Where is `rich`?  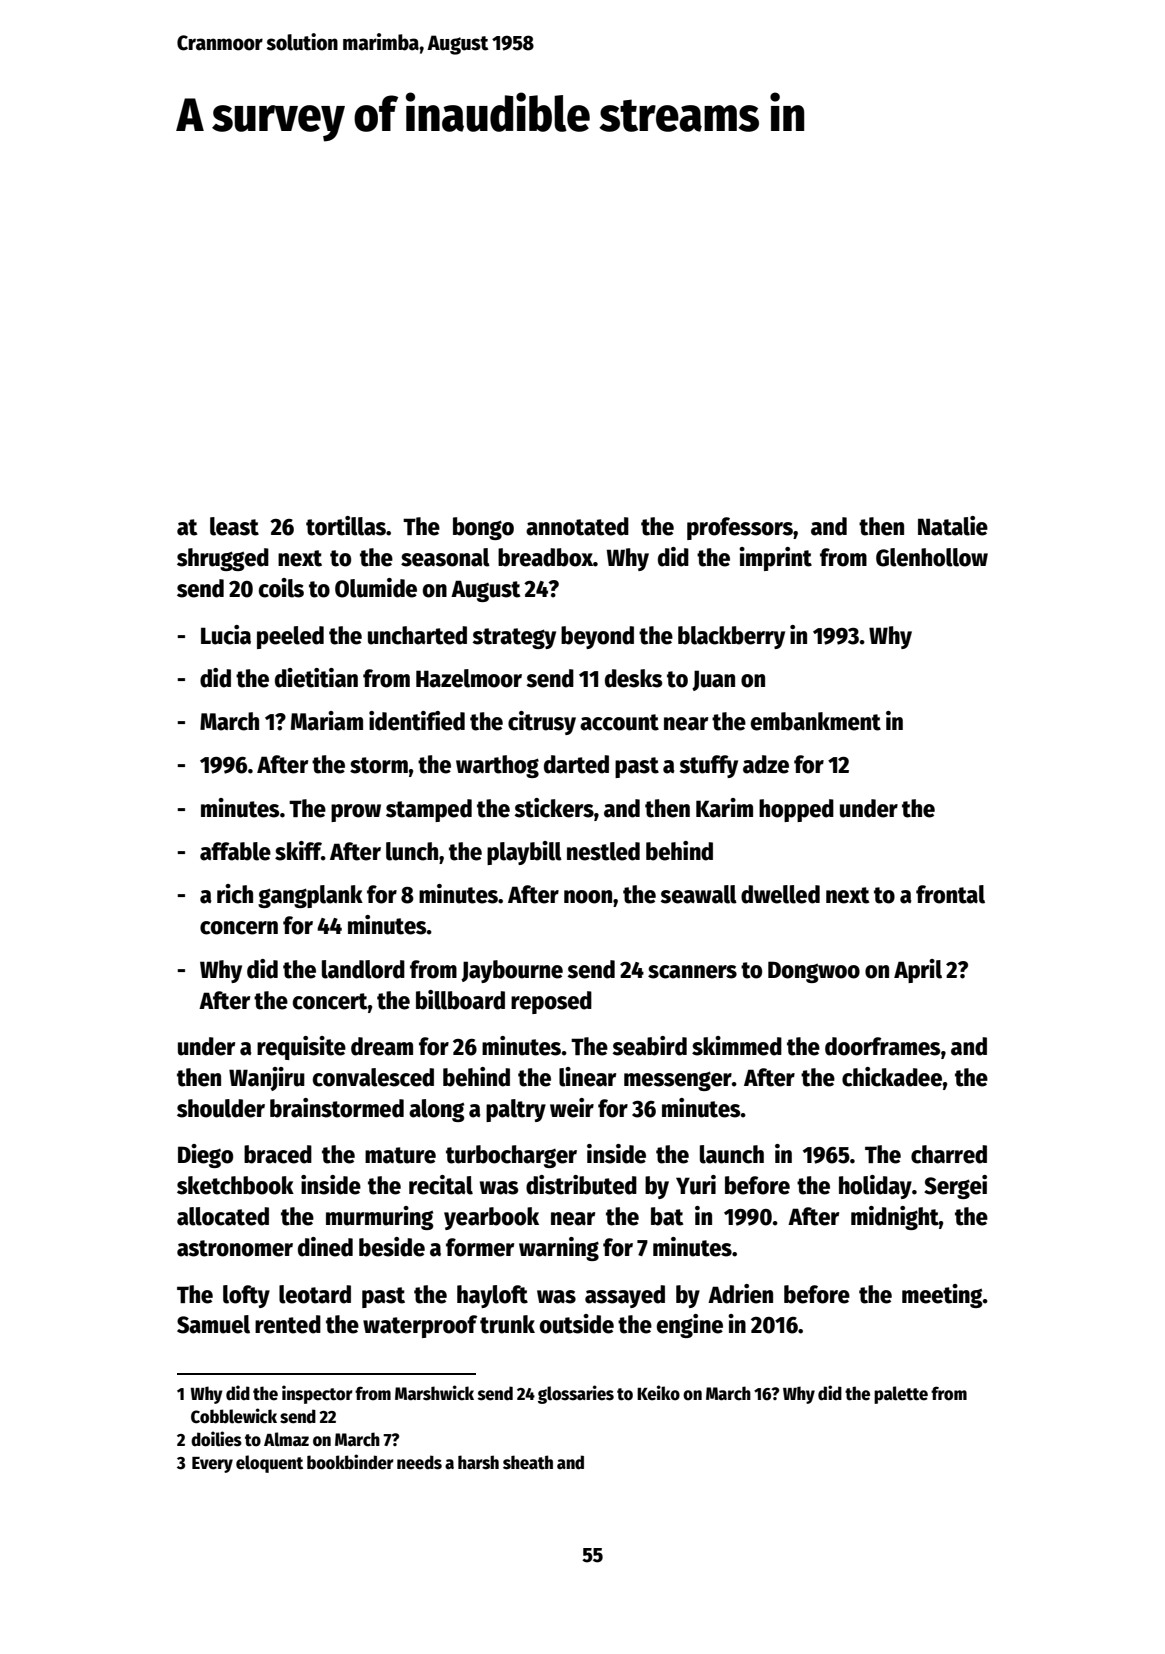 rich is located at coordinates (235, 894).
